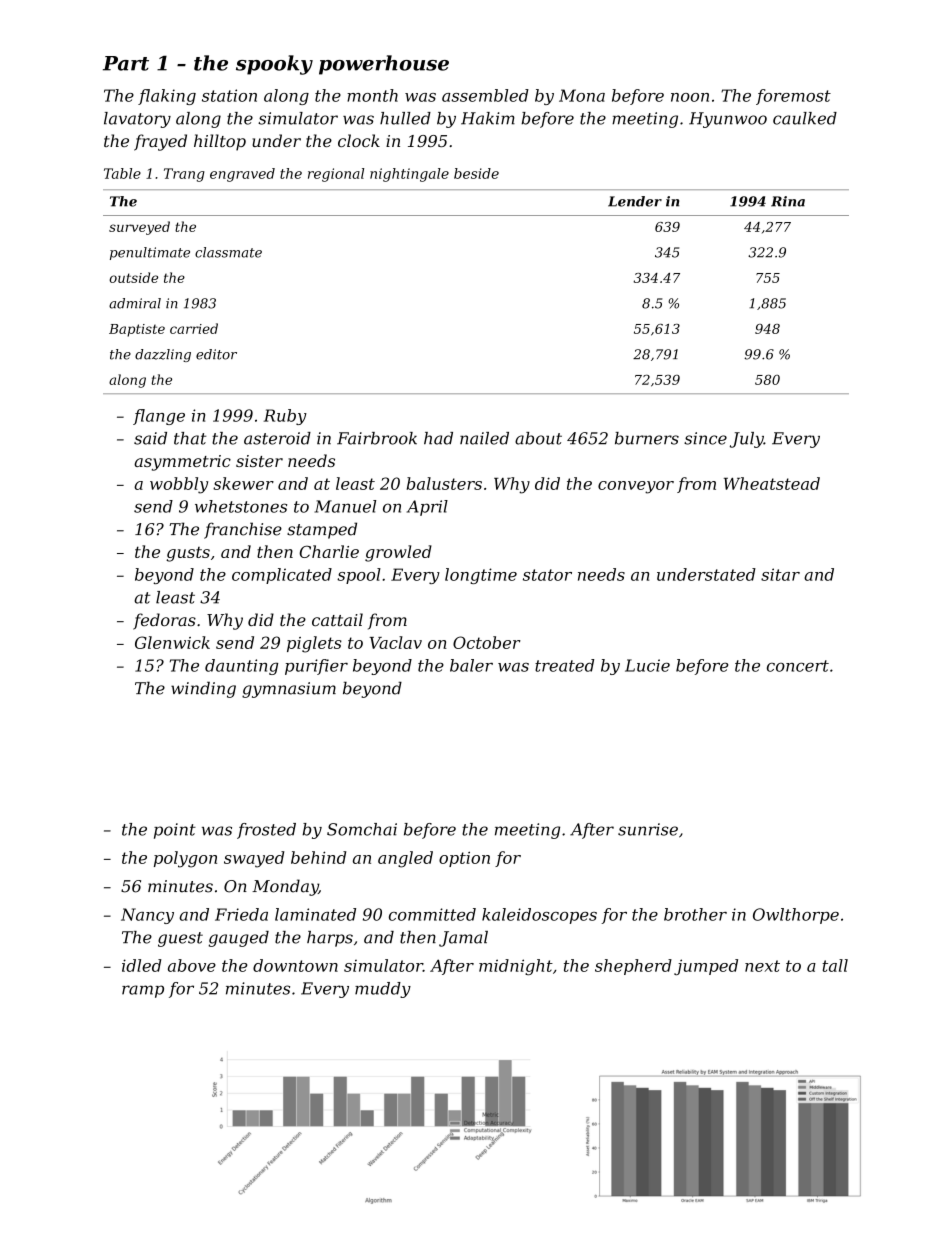 The height and width of the document is (1233, 952). Describe the element at coordinates (241, 506) in the document. I see `whetstones` at that location.
